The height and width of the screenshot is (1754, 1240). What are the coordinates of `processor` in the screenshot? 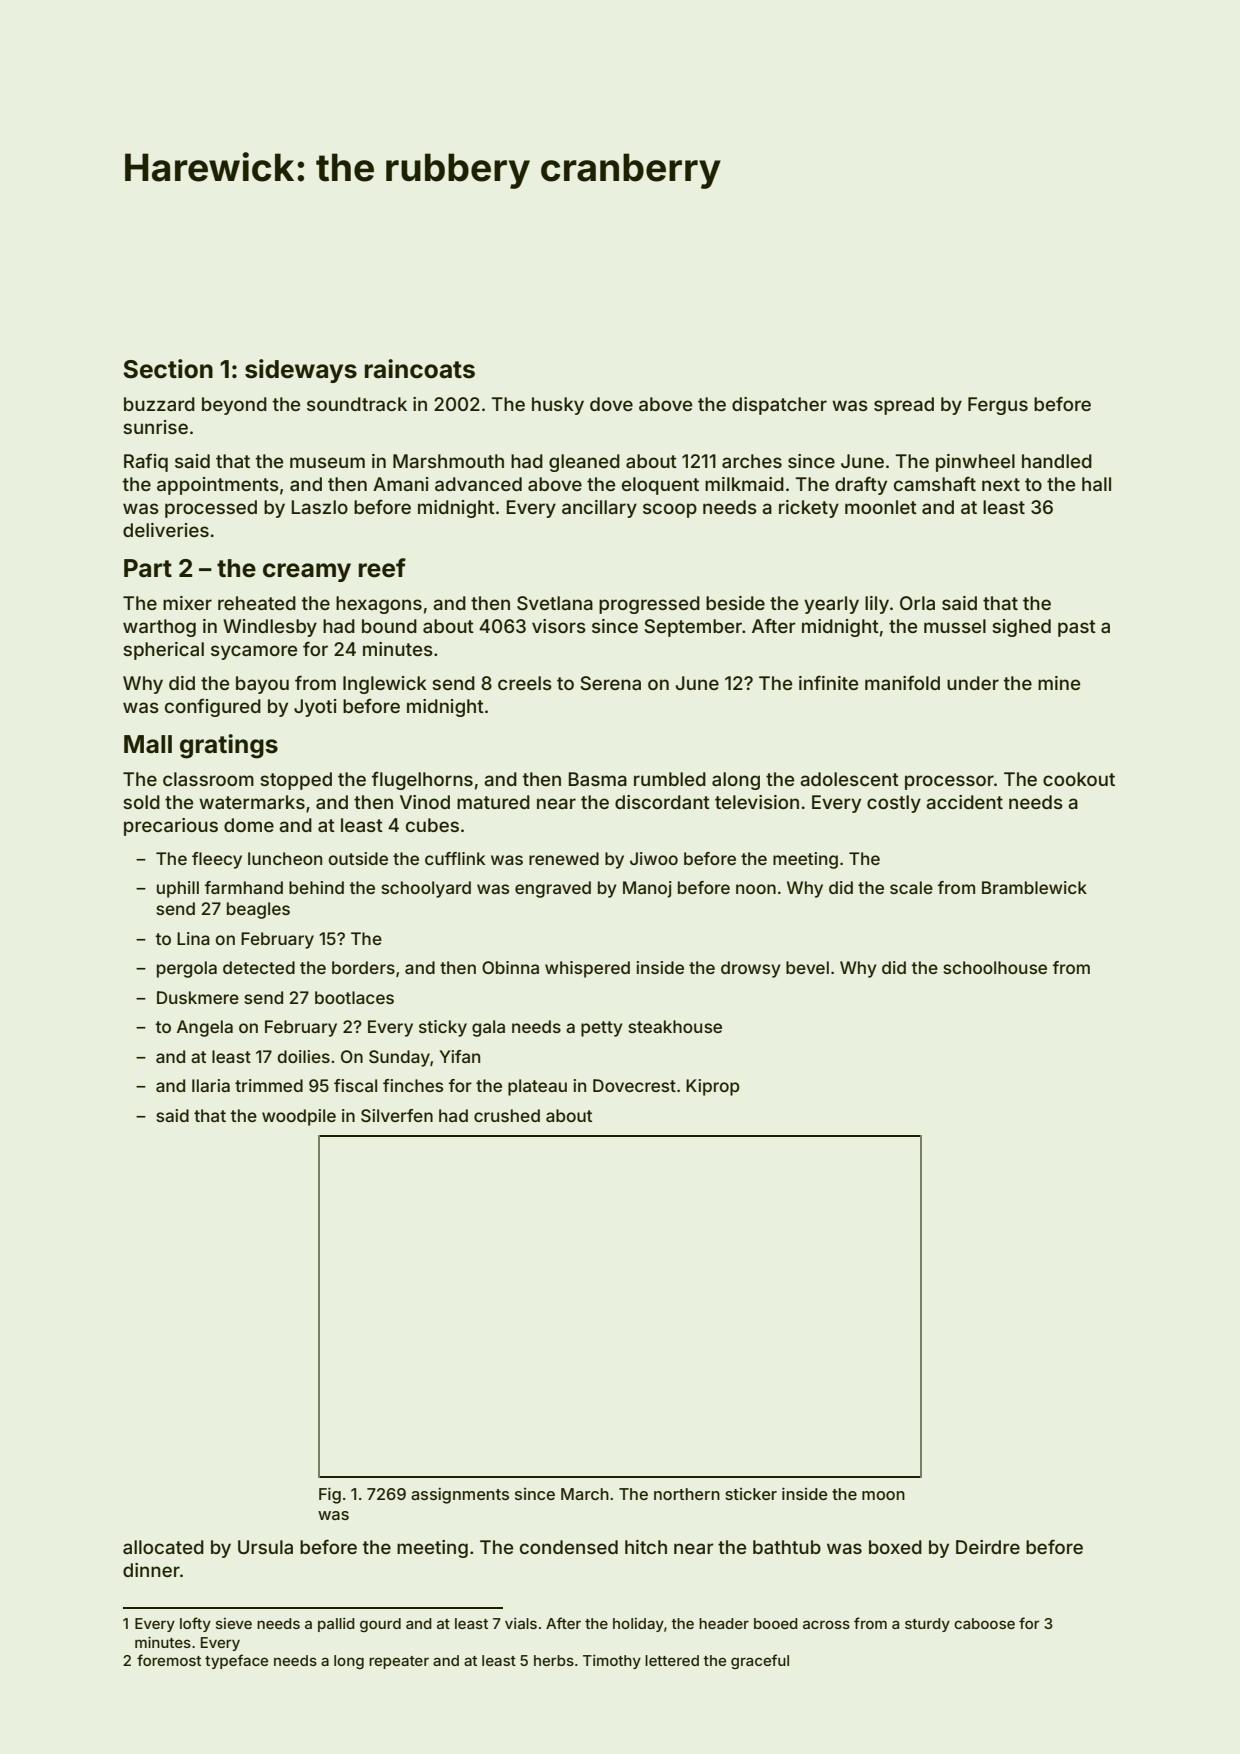 It's located at (949, 782).
